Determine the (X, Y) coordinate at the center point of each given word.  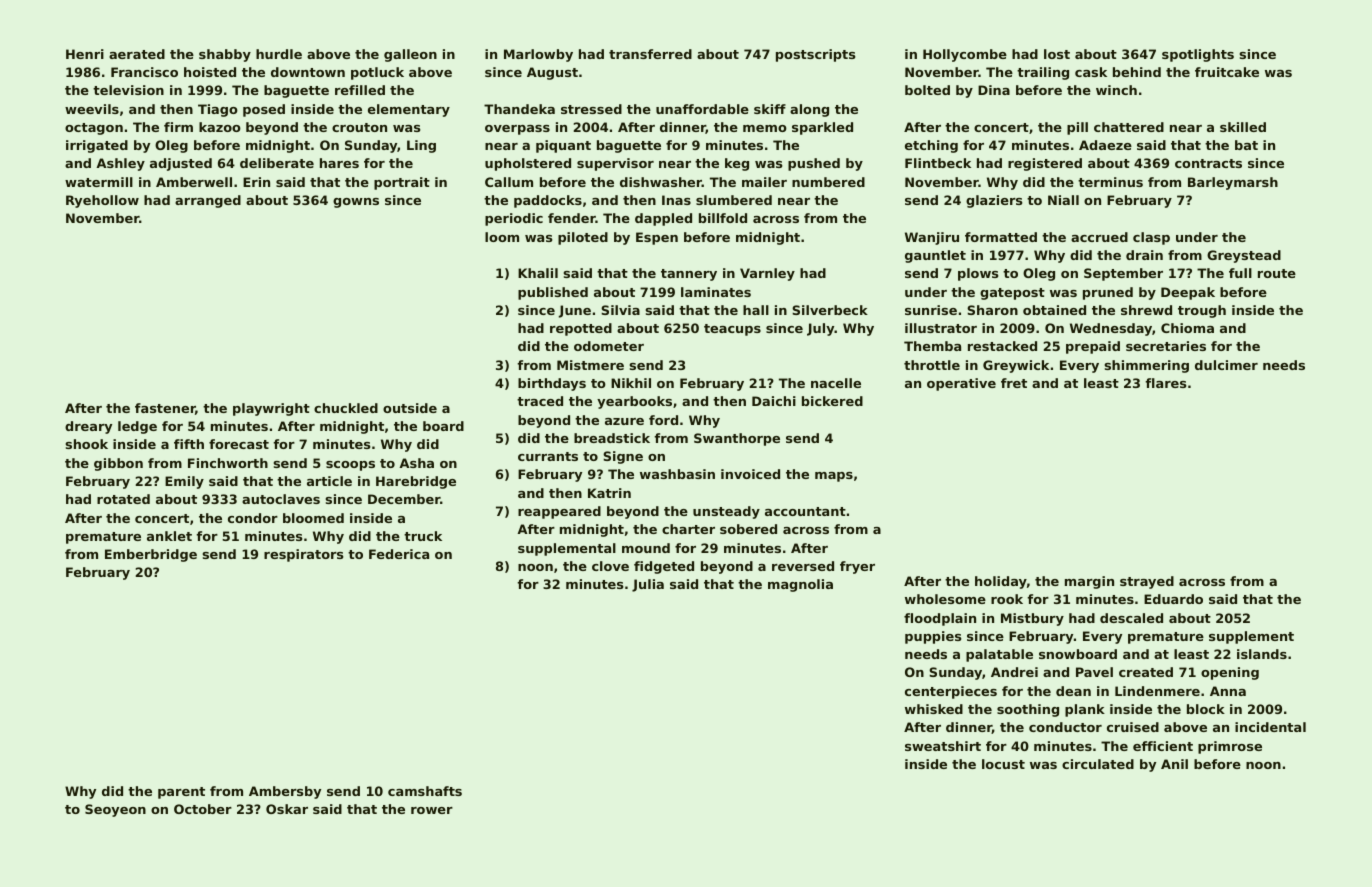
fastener (165, 408)
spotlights (1198, 55)
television (128, 90)
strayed (1147, 582)
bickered (832, 401)
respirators (303, 555)
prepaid (1093, 347)
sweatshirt (943, 746)
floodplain (940, 619)
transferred (650, 54)
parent (181, 793)
